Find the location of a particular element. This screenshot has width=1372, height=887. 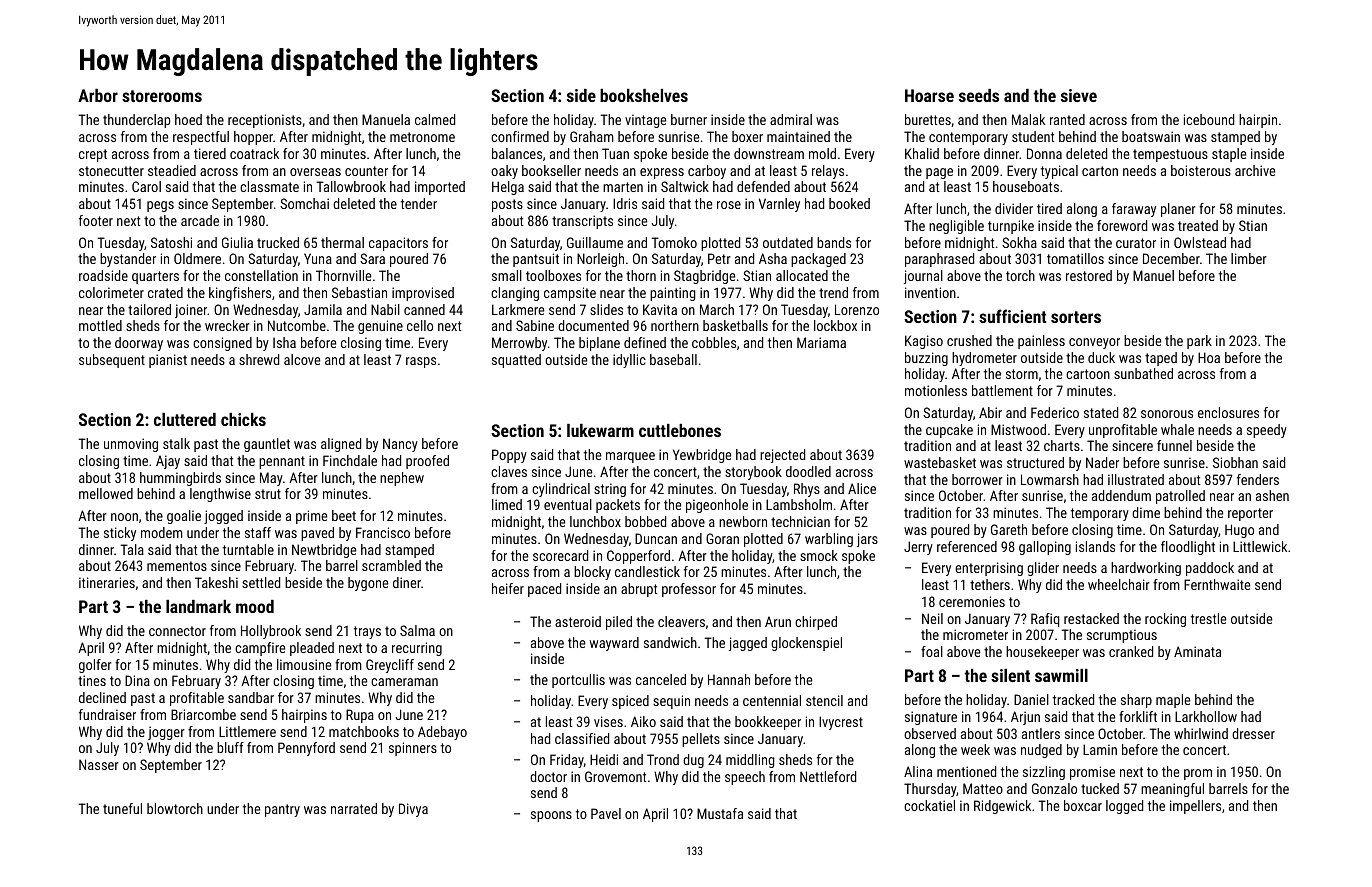

storerooms is located at coordinates (162, 96).
